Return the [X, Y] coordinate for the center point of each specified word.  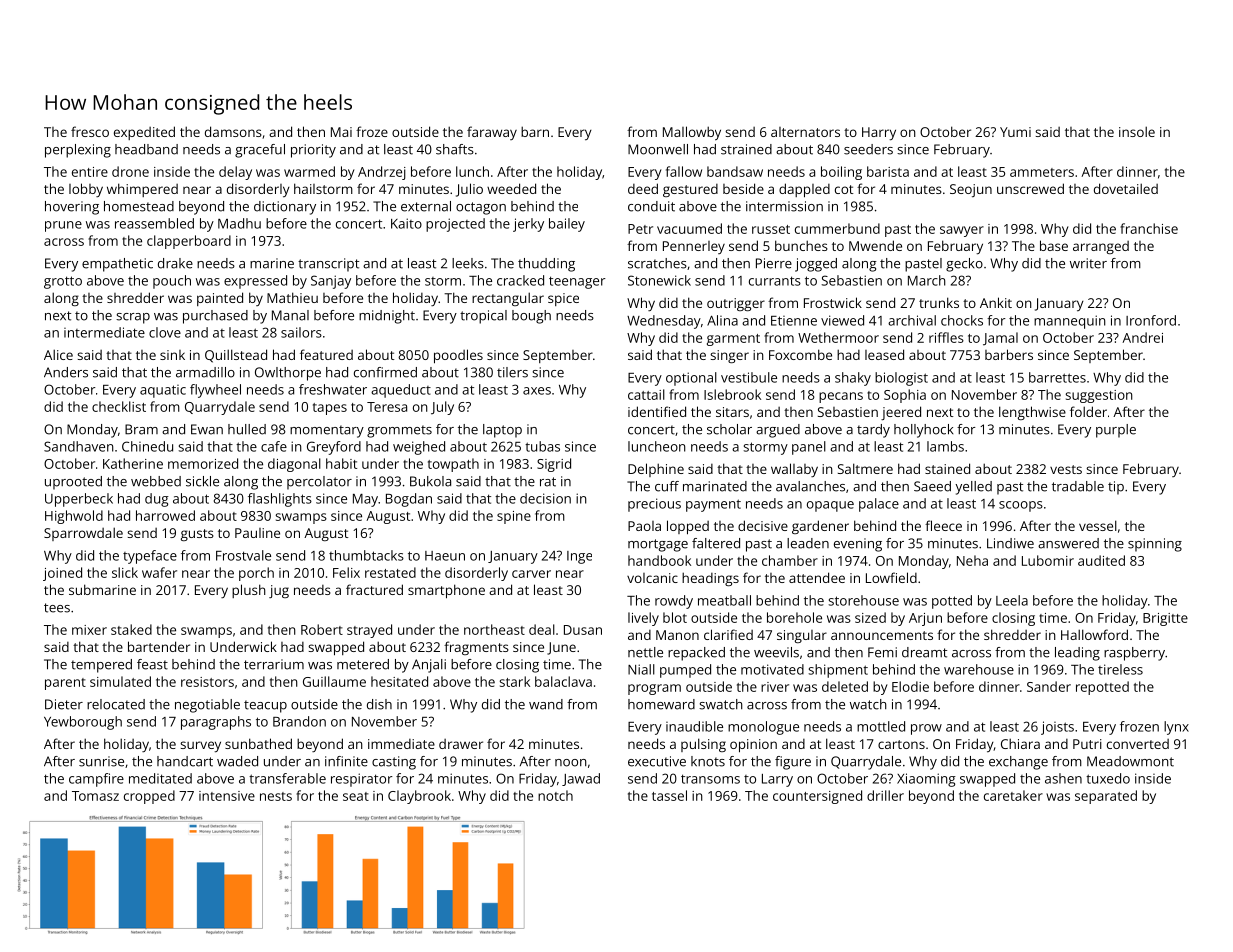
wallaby [794, 470]
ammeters [1042, 172]
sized [870, 617]
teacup [265, 706]
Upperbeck [79, 500]
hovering [72, 208]
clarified [728, 634]
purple [1116, 431]
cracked [520, 280]
